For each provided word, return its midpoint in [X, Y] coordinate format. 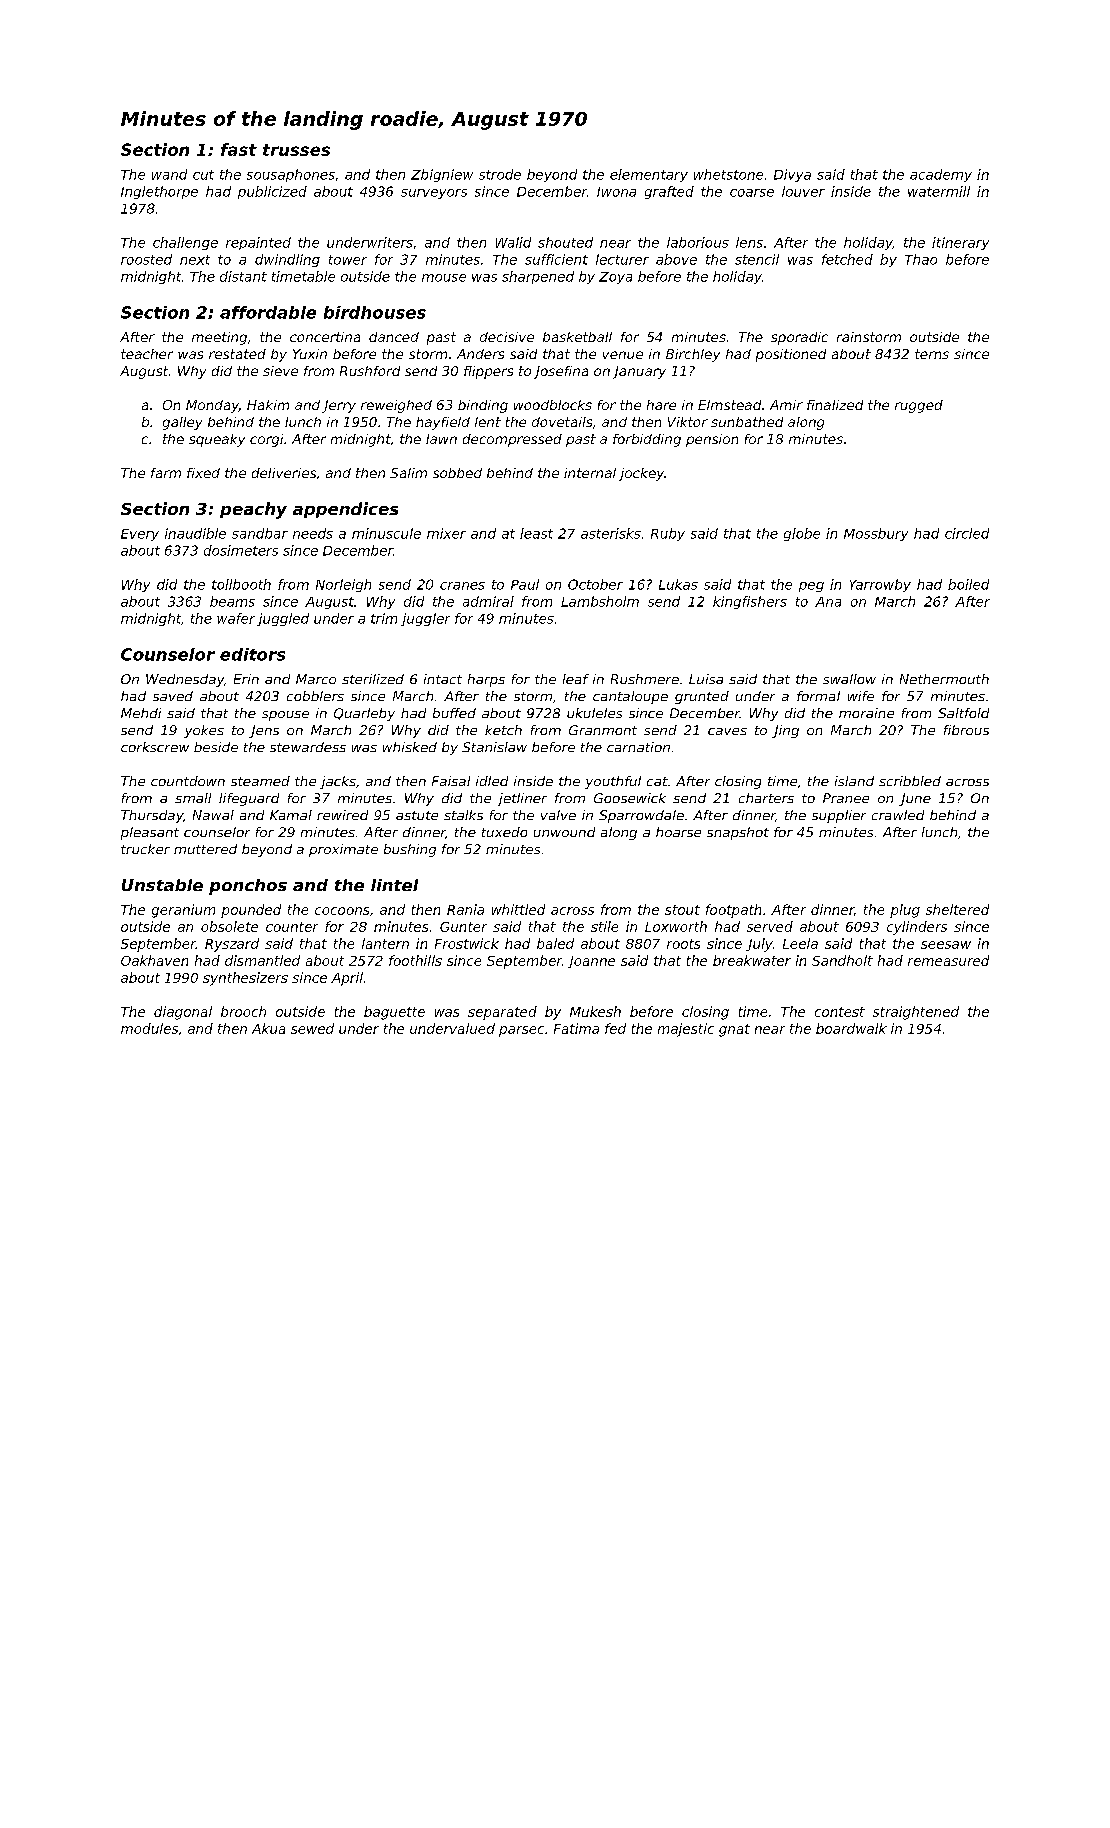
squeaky [217, 440]
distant [243, 276]
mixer [446, 533]
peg [811, 587]
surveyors [434, 194]
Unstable [162, 885]
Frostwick [467, 943]
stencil [757, 259]
